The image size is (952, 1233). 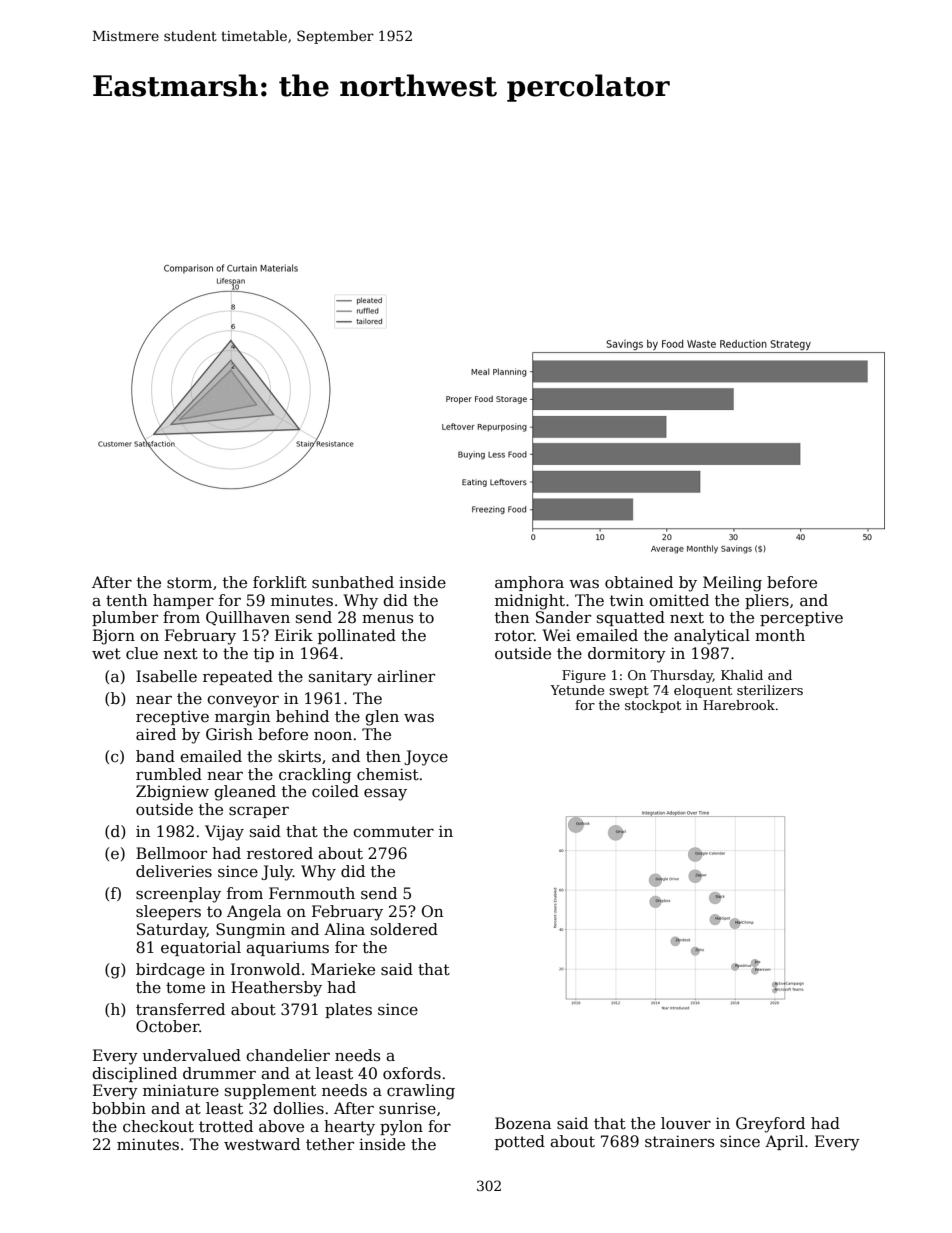 I want to click on louver, so click(x=686, y=1123).
